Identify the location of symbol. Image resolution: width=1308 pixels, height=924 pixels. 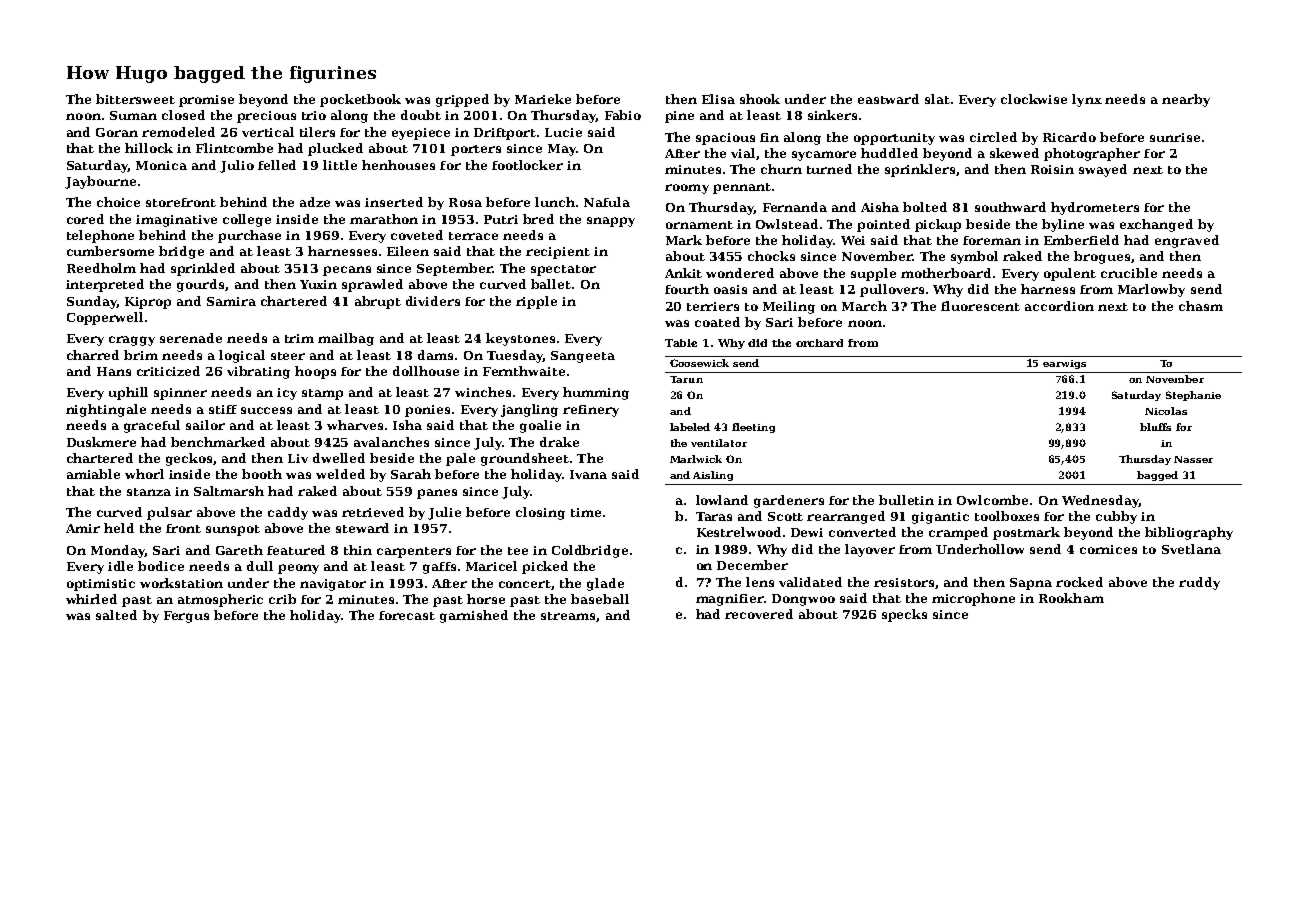
(974, 257).
